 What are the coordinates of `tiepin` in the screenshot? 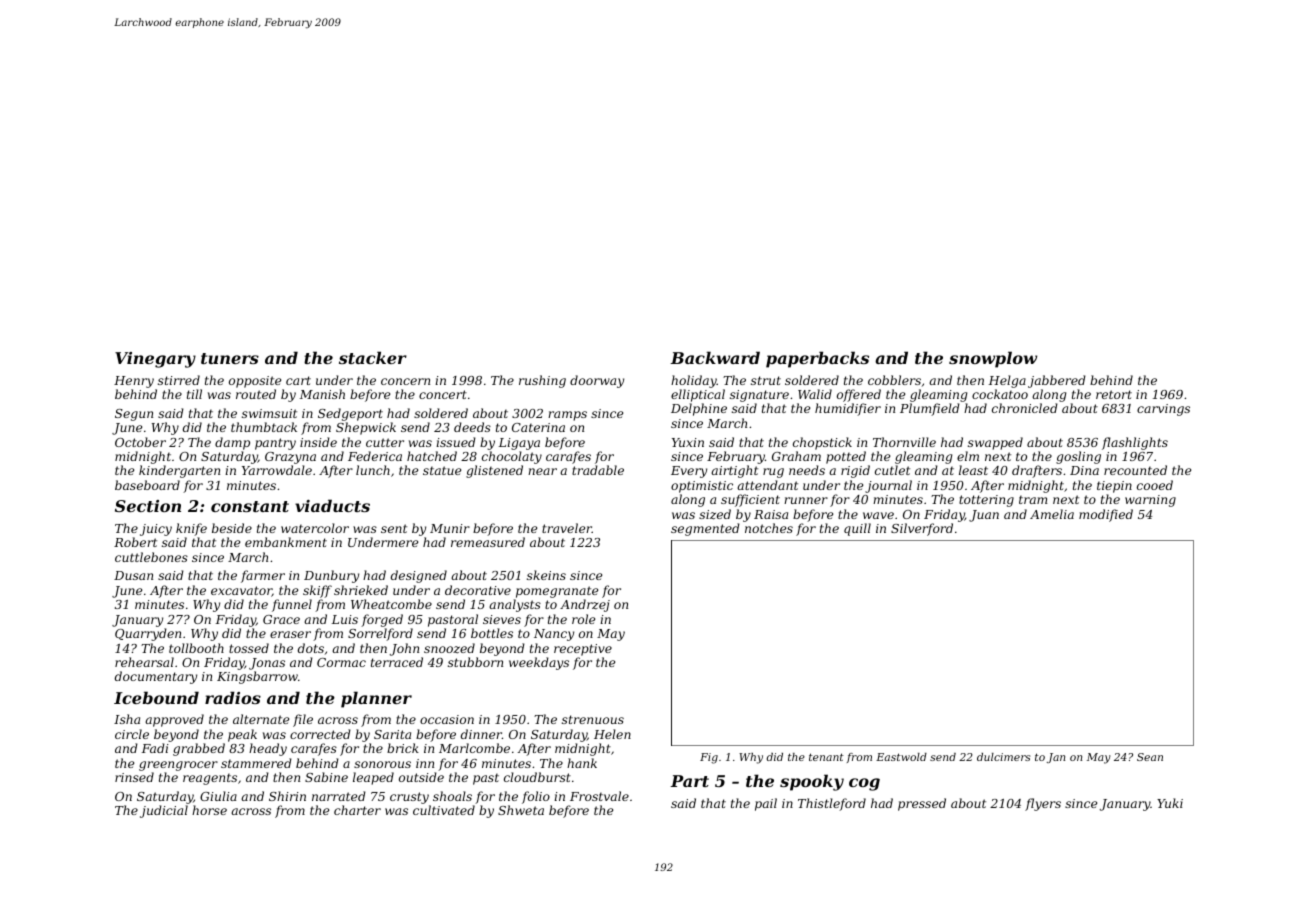 It's located at (1114, 487).
